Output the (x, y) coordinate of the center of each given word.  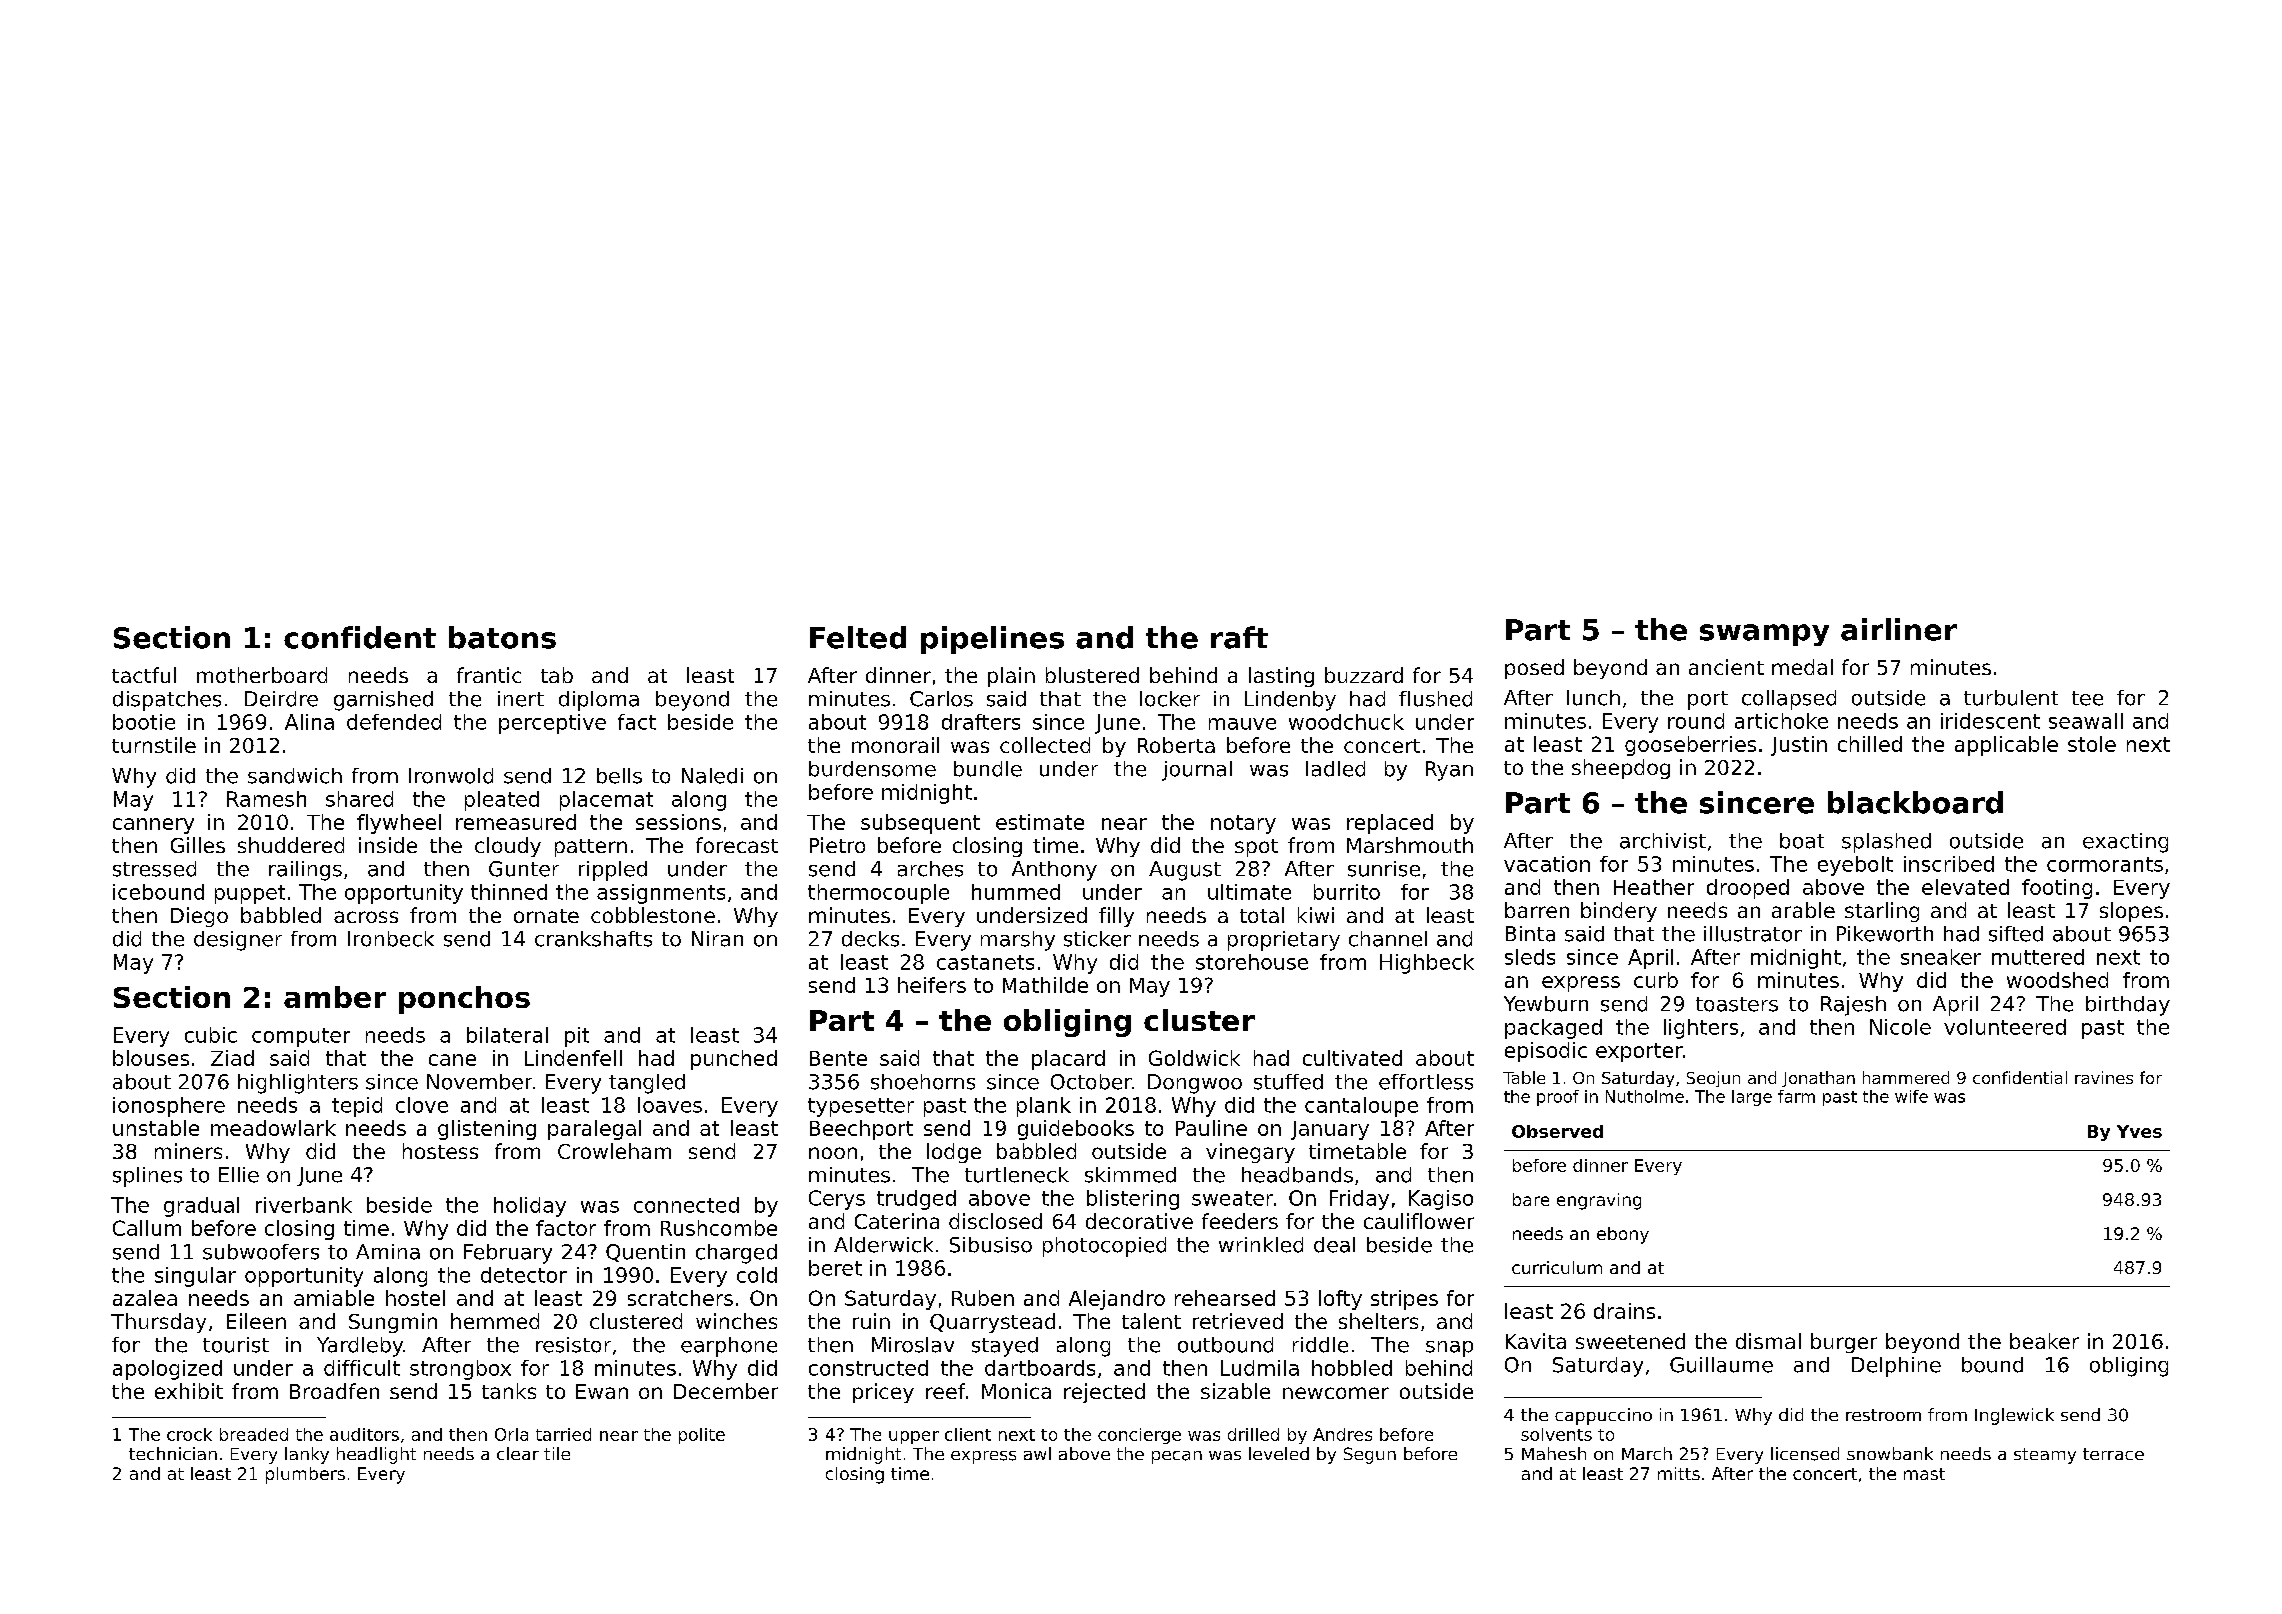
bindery (1619, 912)
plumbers (305, 1475)
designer (238, 941)
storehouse (1252, 962)
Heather (1654, 887)
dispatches (167, 701)
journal (1197, 771)
